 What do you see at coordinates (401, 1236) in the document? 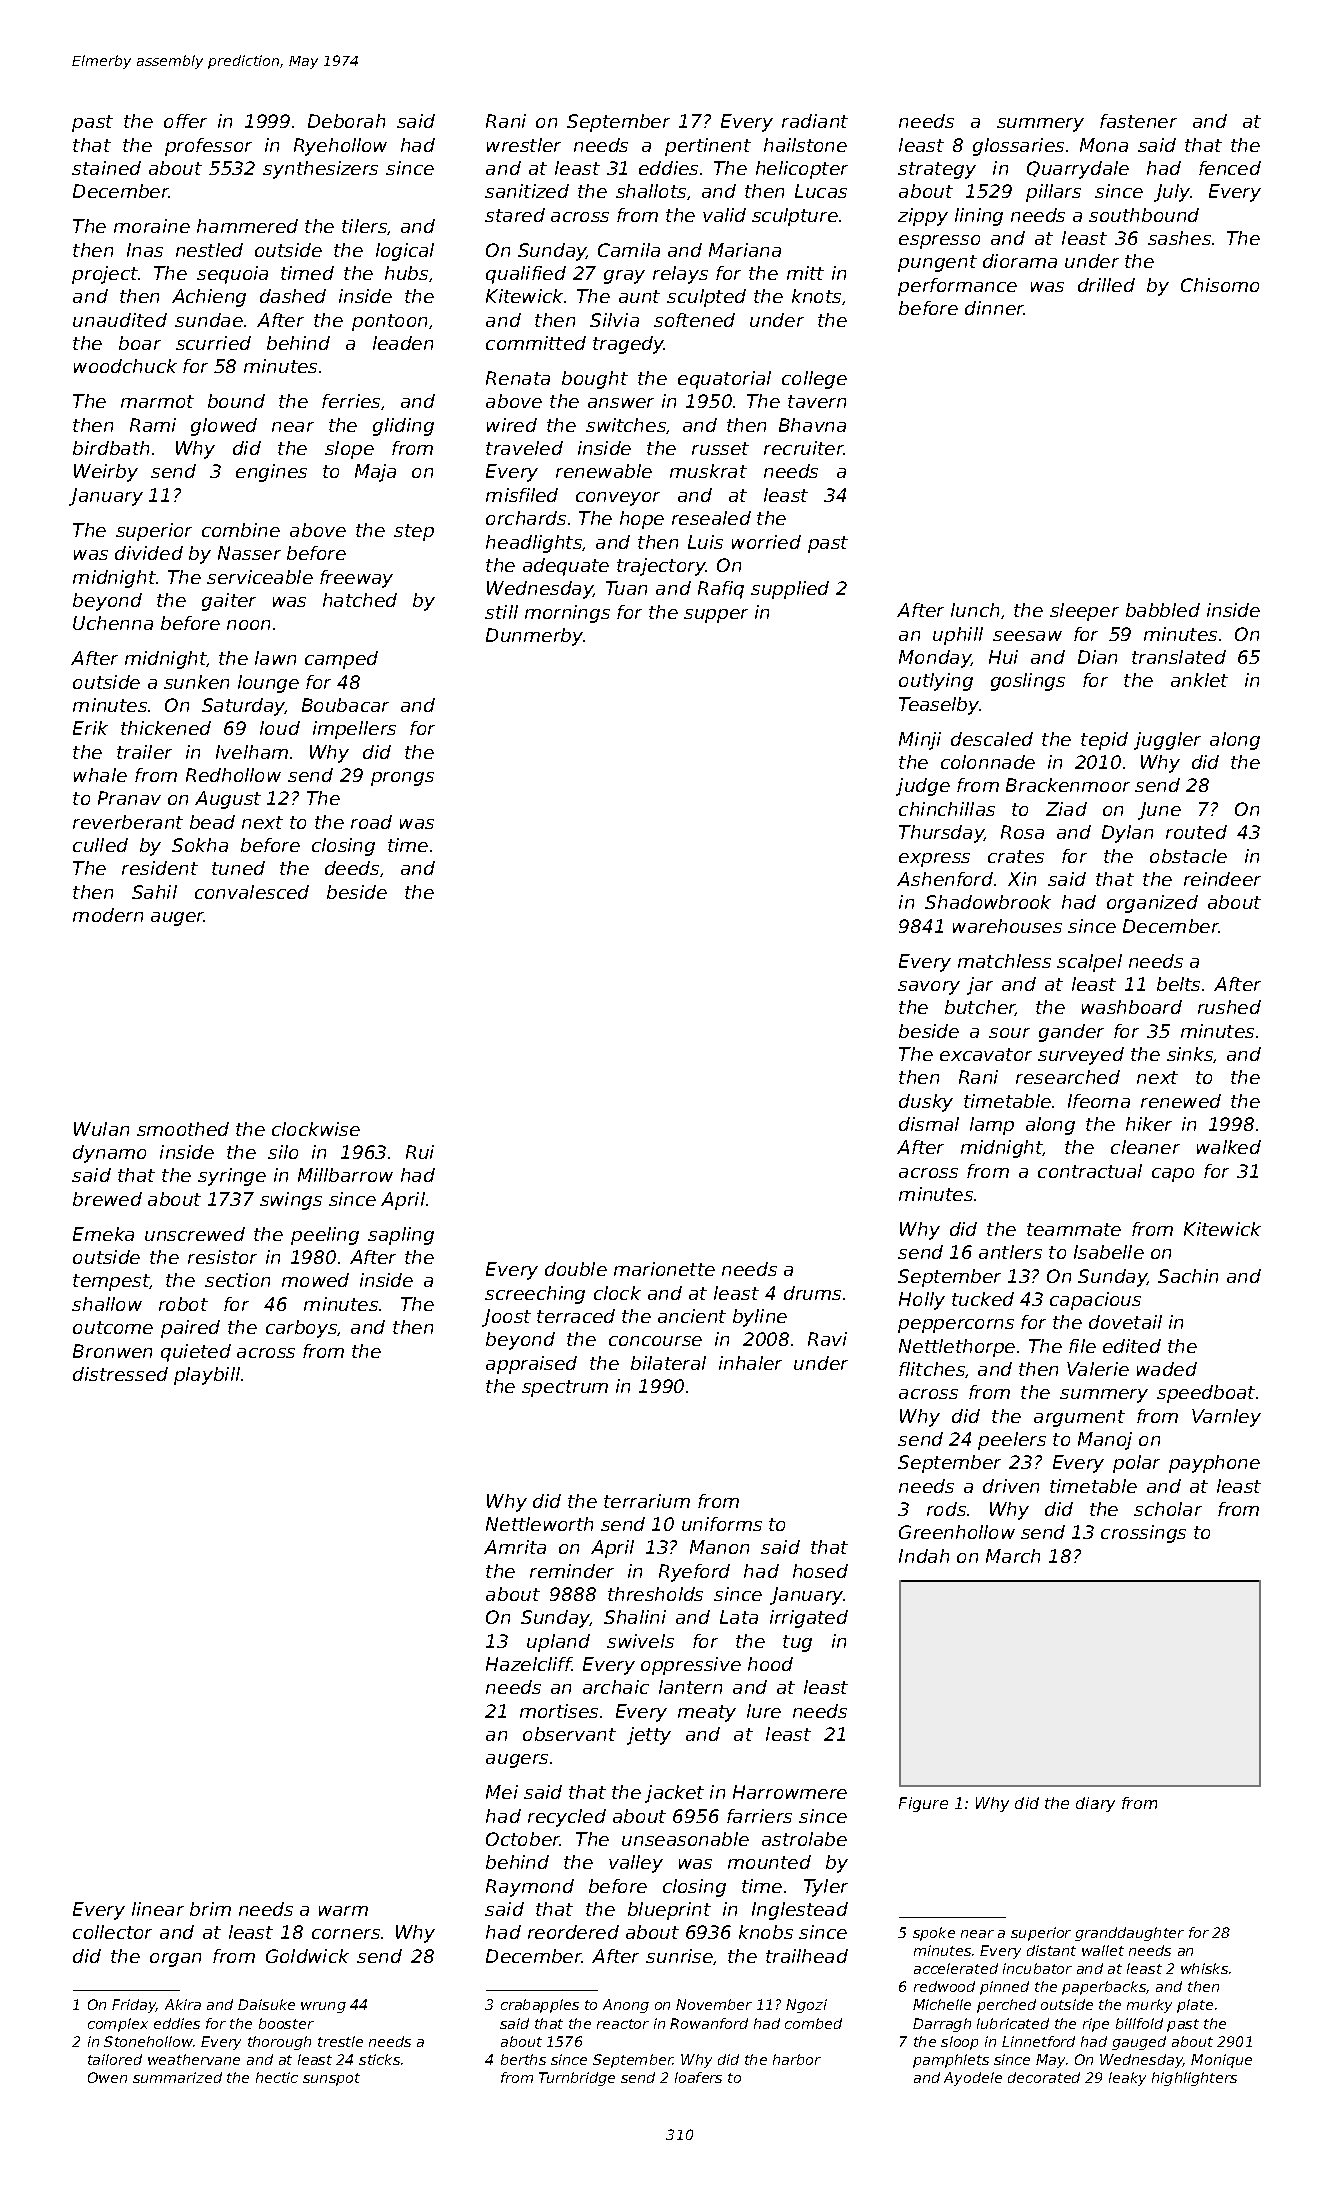
I see `sapling` at bounding box center [401, 1236].
